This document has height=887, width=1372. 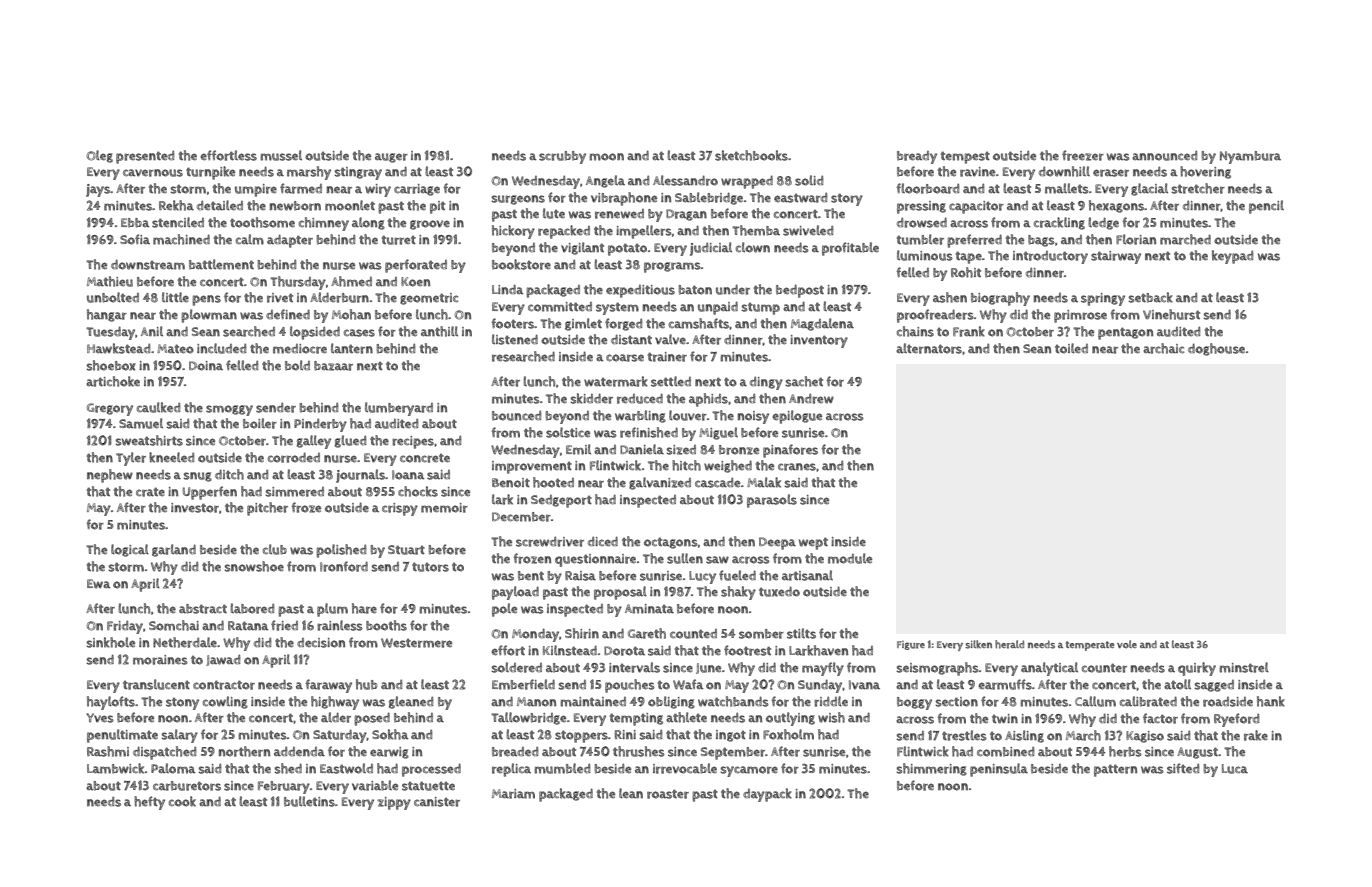 What do you see at coordinates (160, 660) in the document?
I see `moraines` at bounding box center [160, 660].
